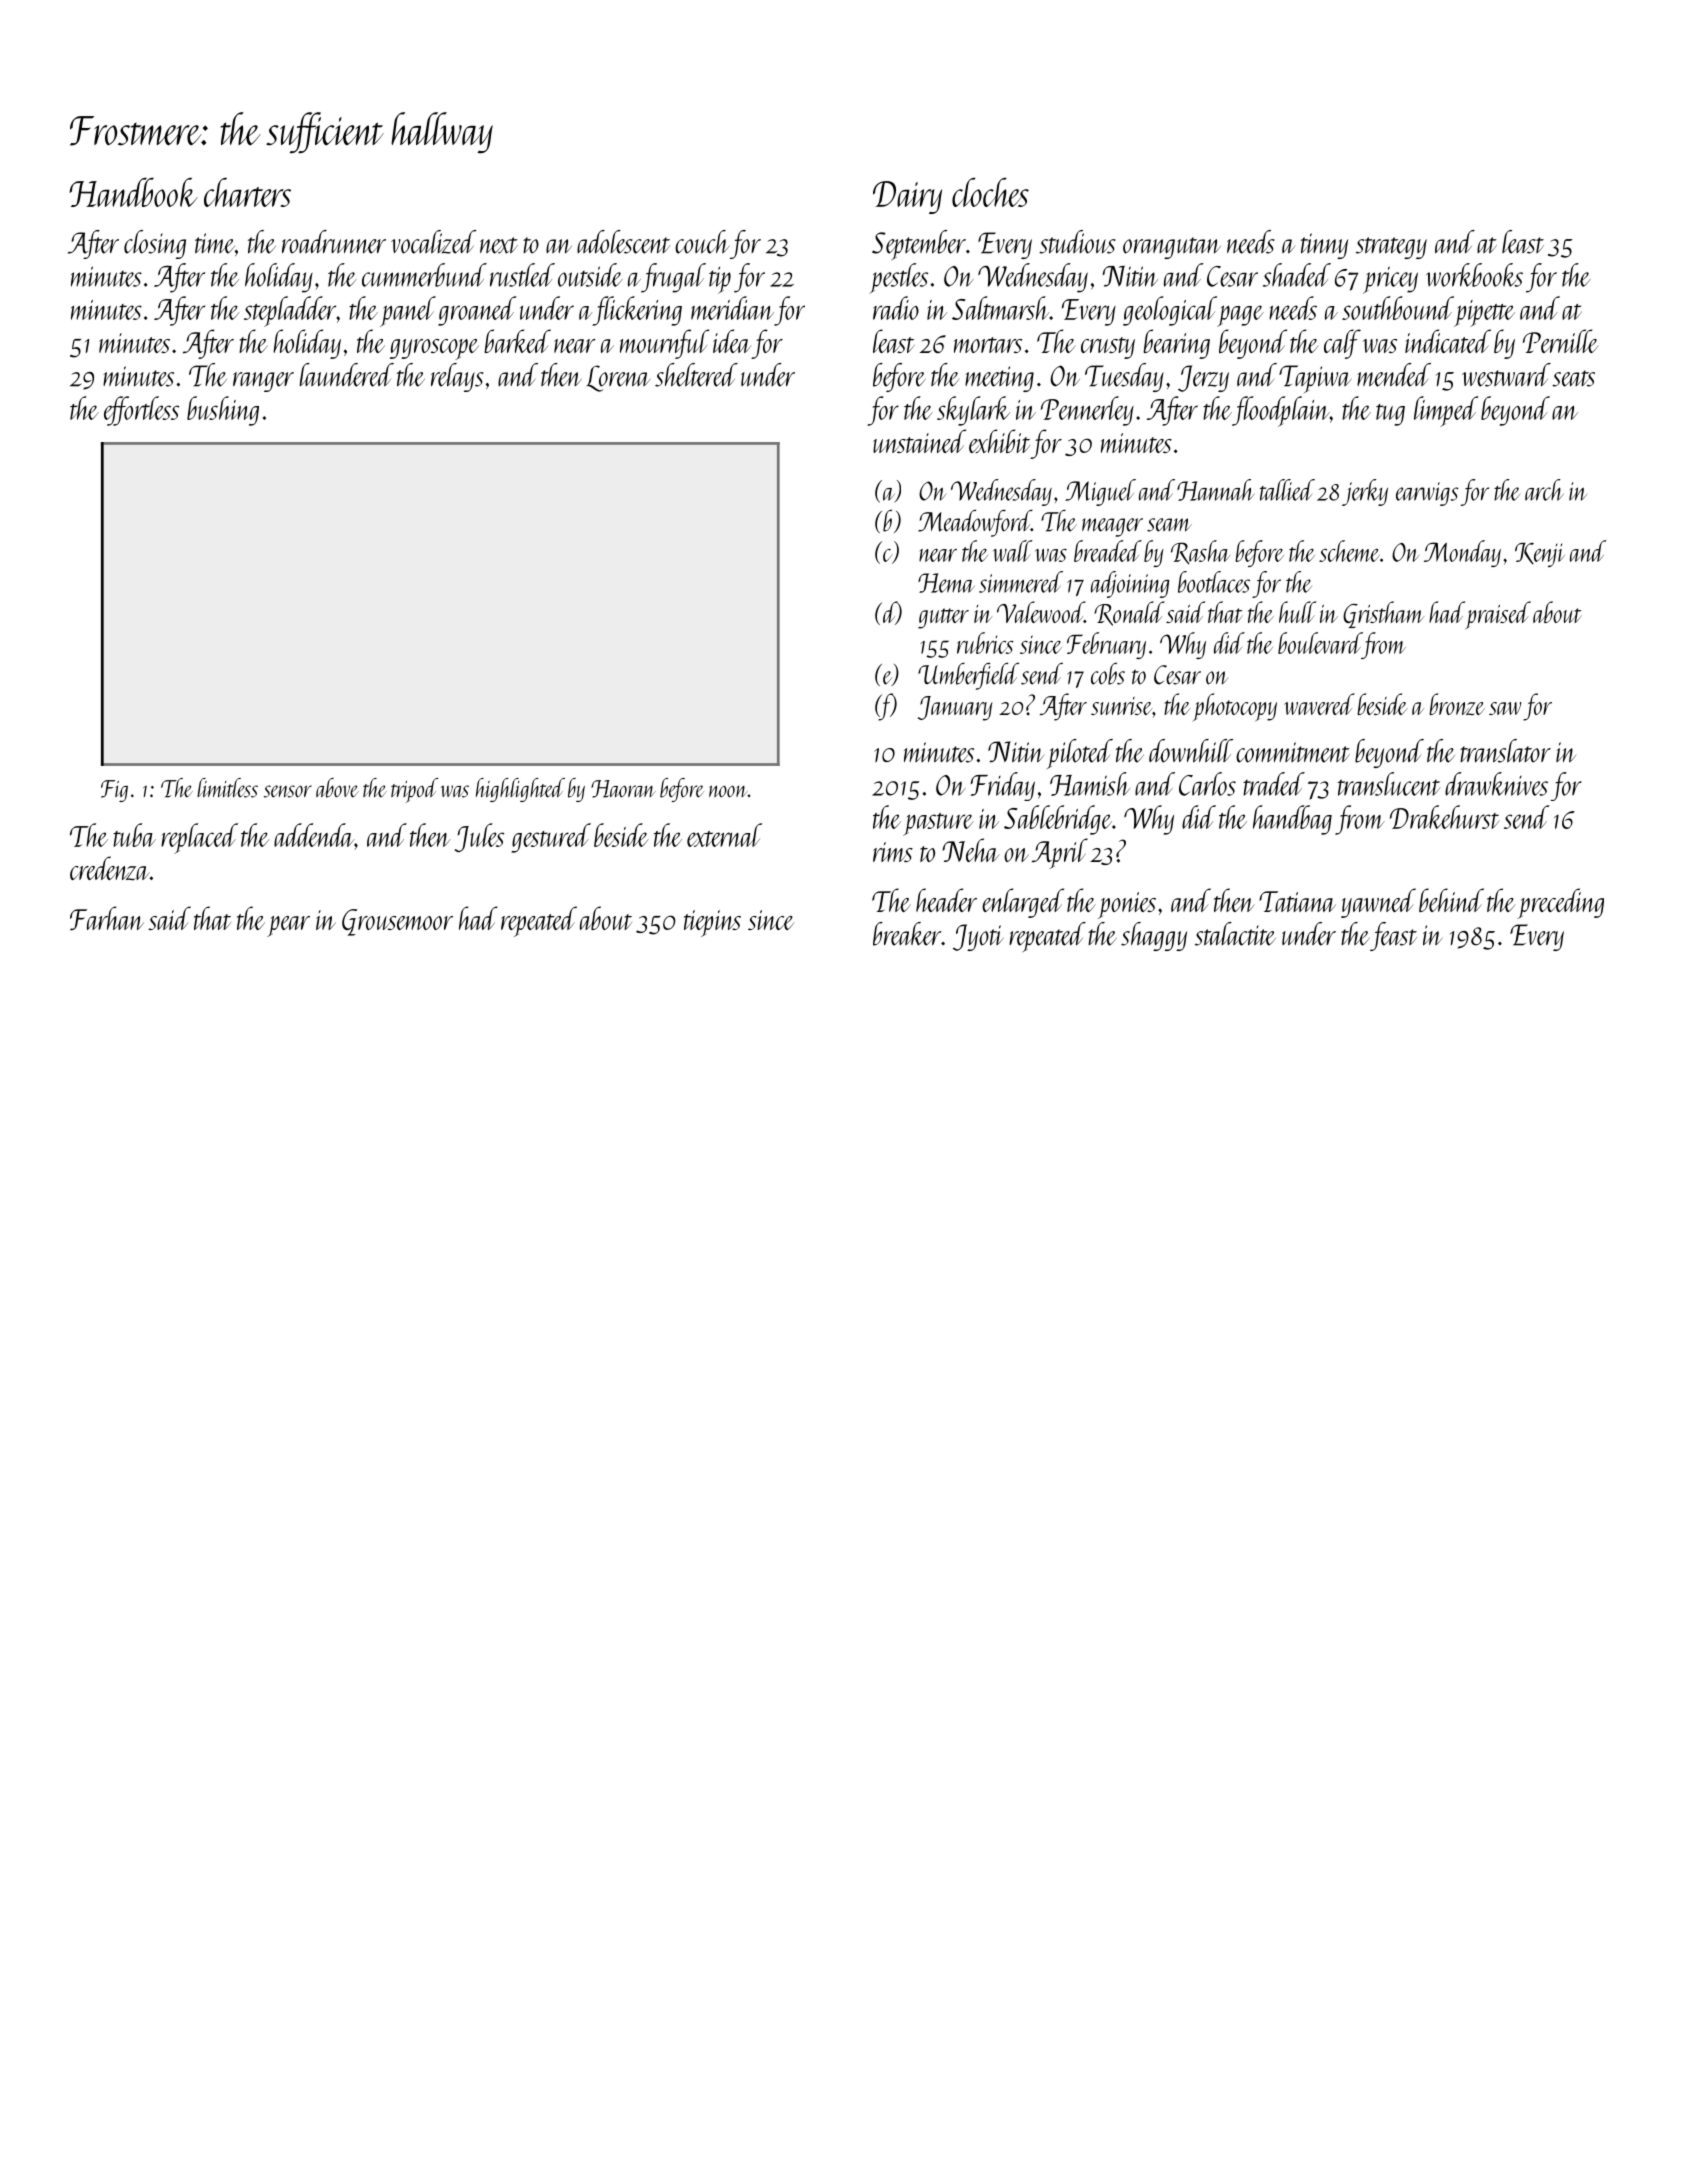  I want to click on pear, so click(288, 926).
